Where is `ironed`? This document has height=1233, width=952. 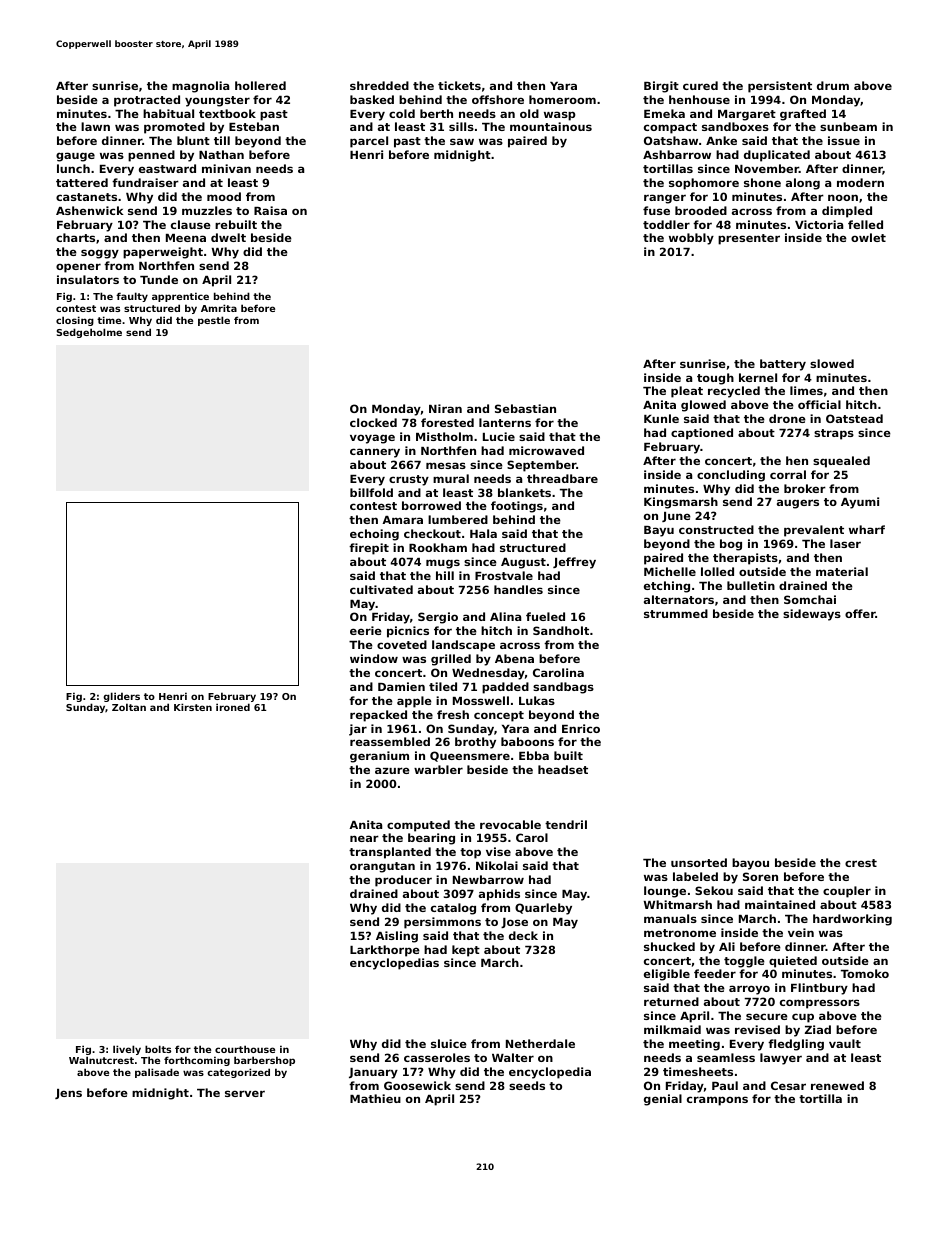
ironed is located at coordinates (233, 707).
